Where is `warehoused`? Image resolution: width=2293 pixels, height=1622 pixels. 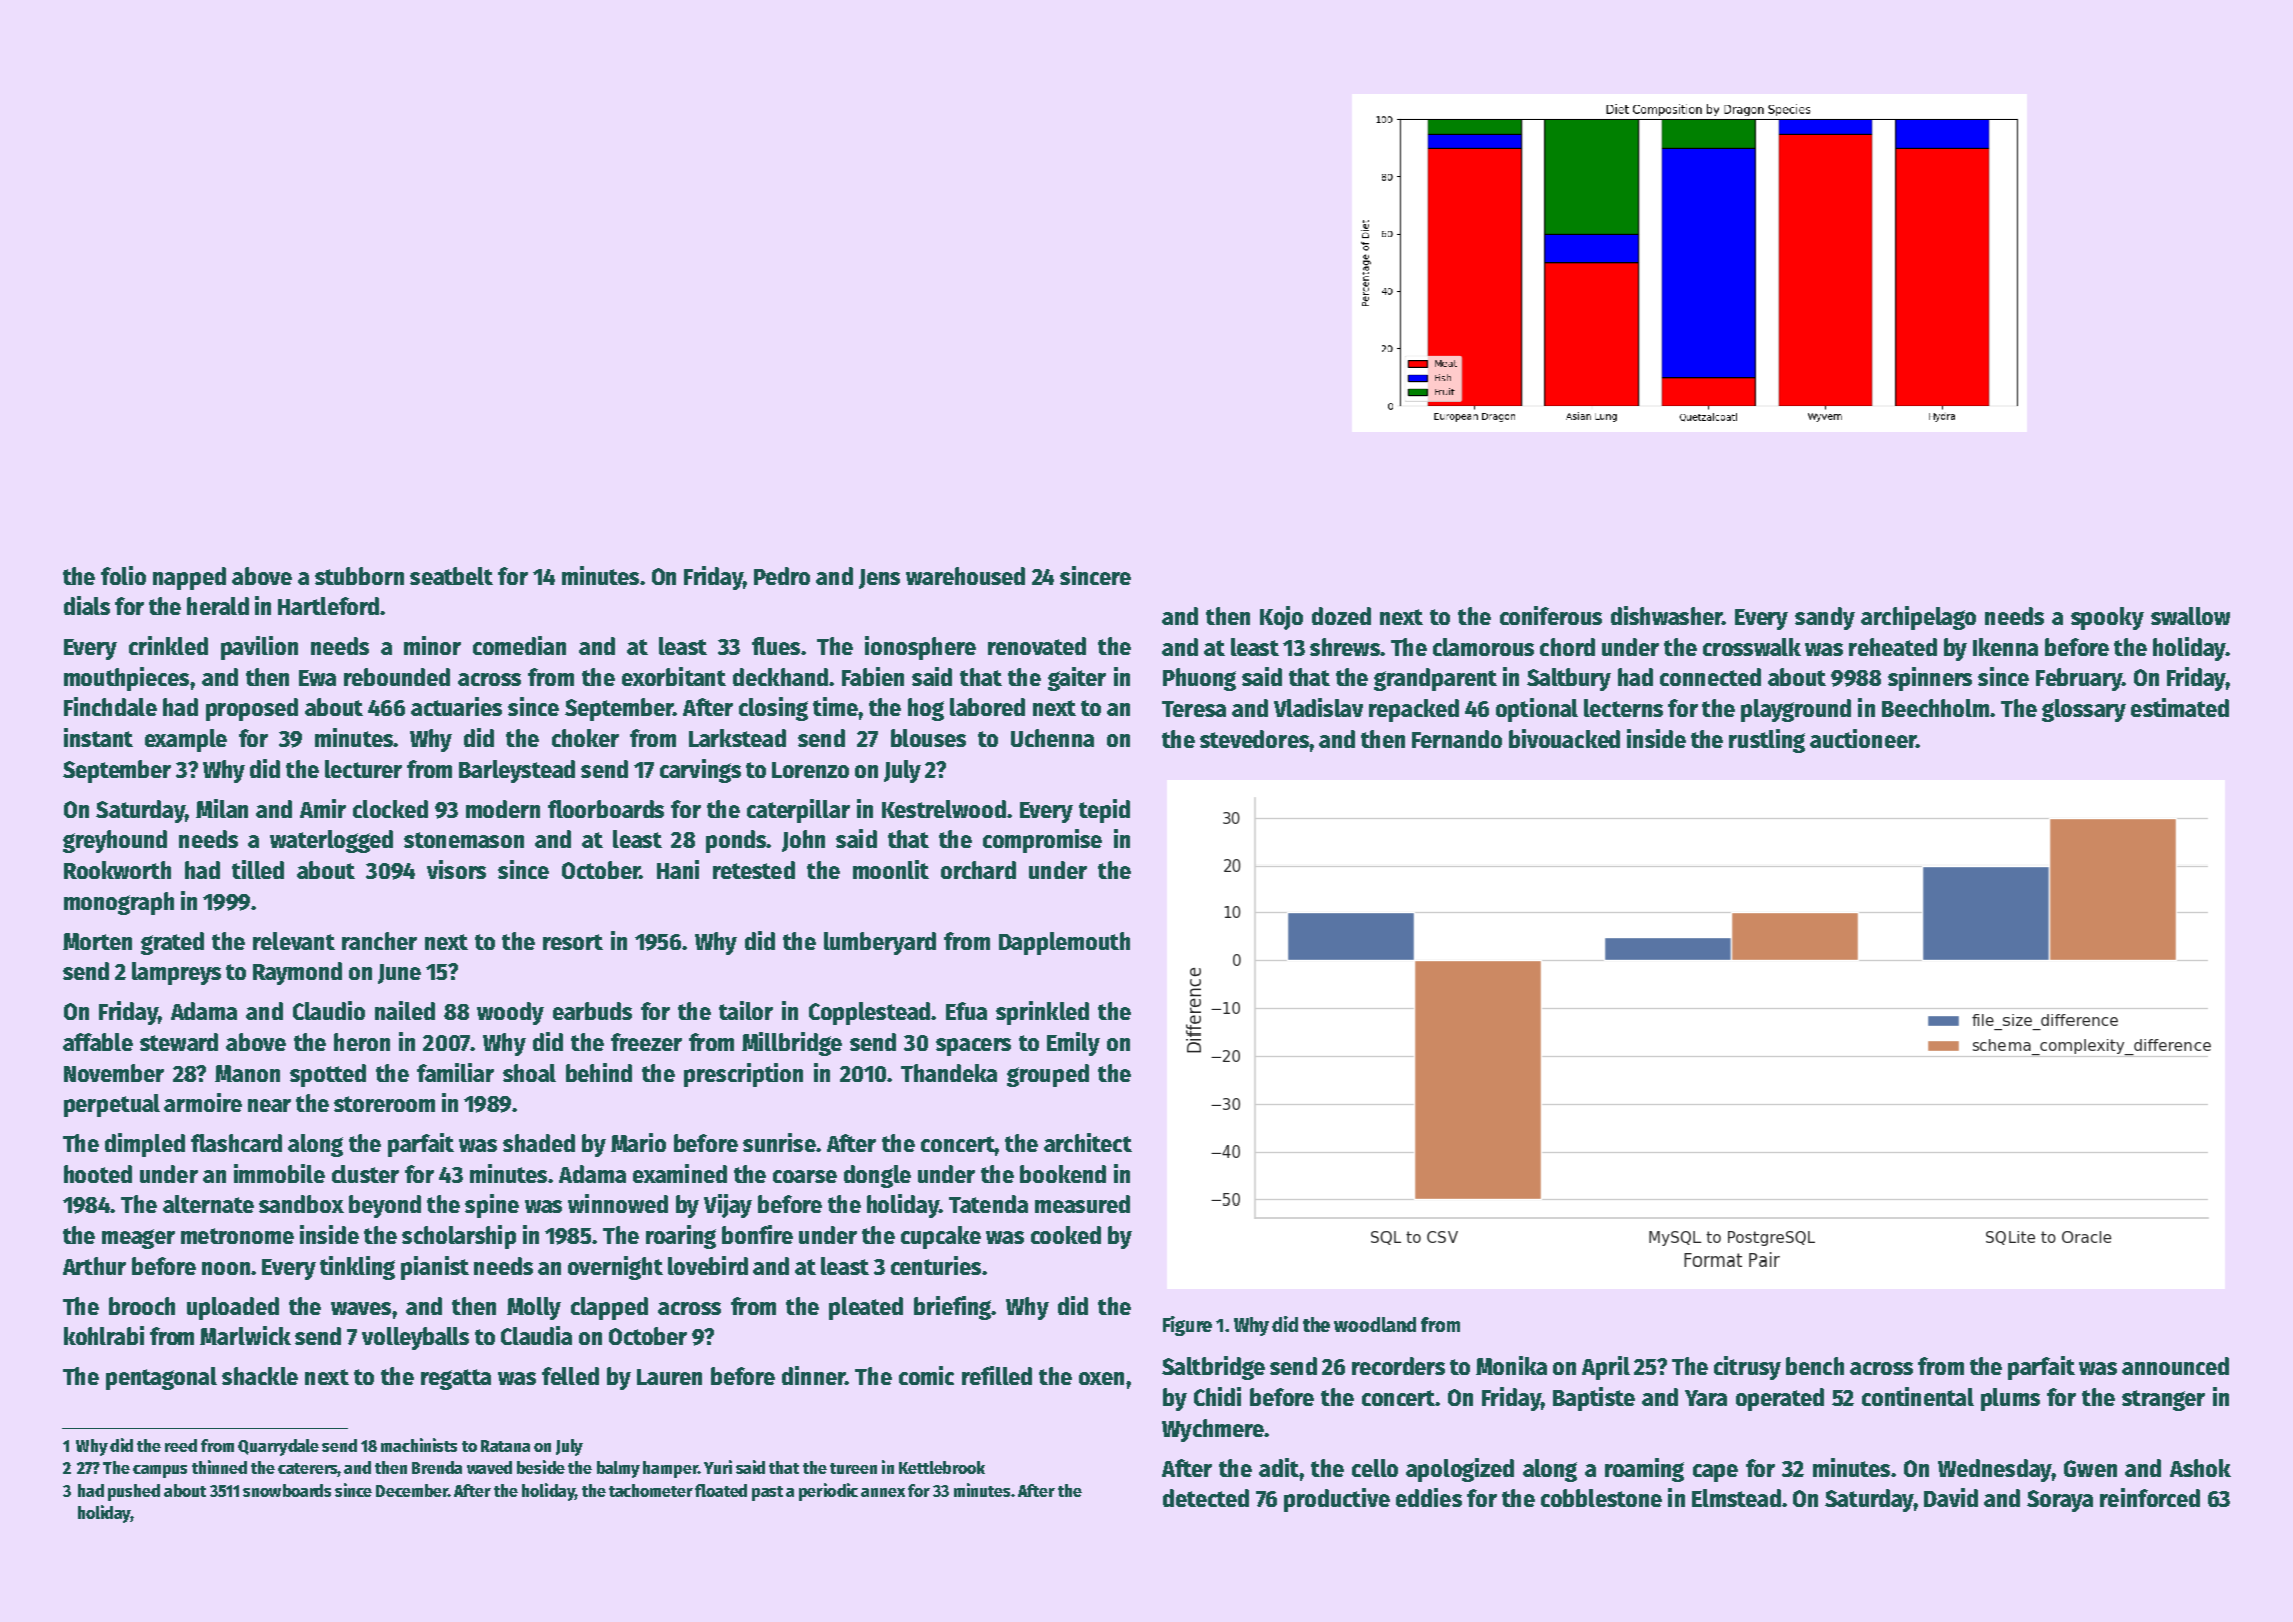 warehoused is located at coordinates (965, 576).
